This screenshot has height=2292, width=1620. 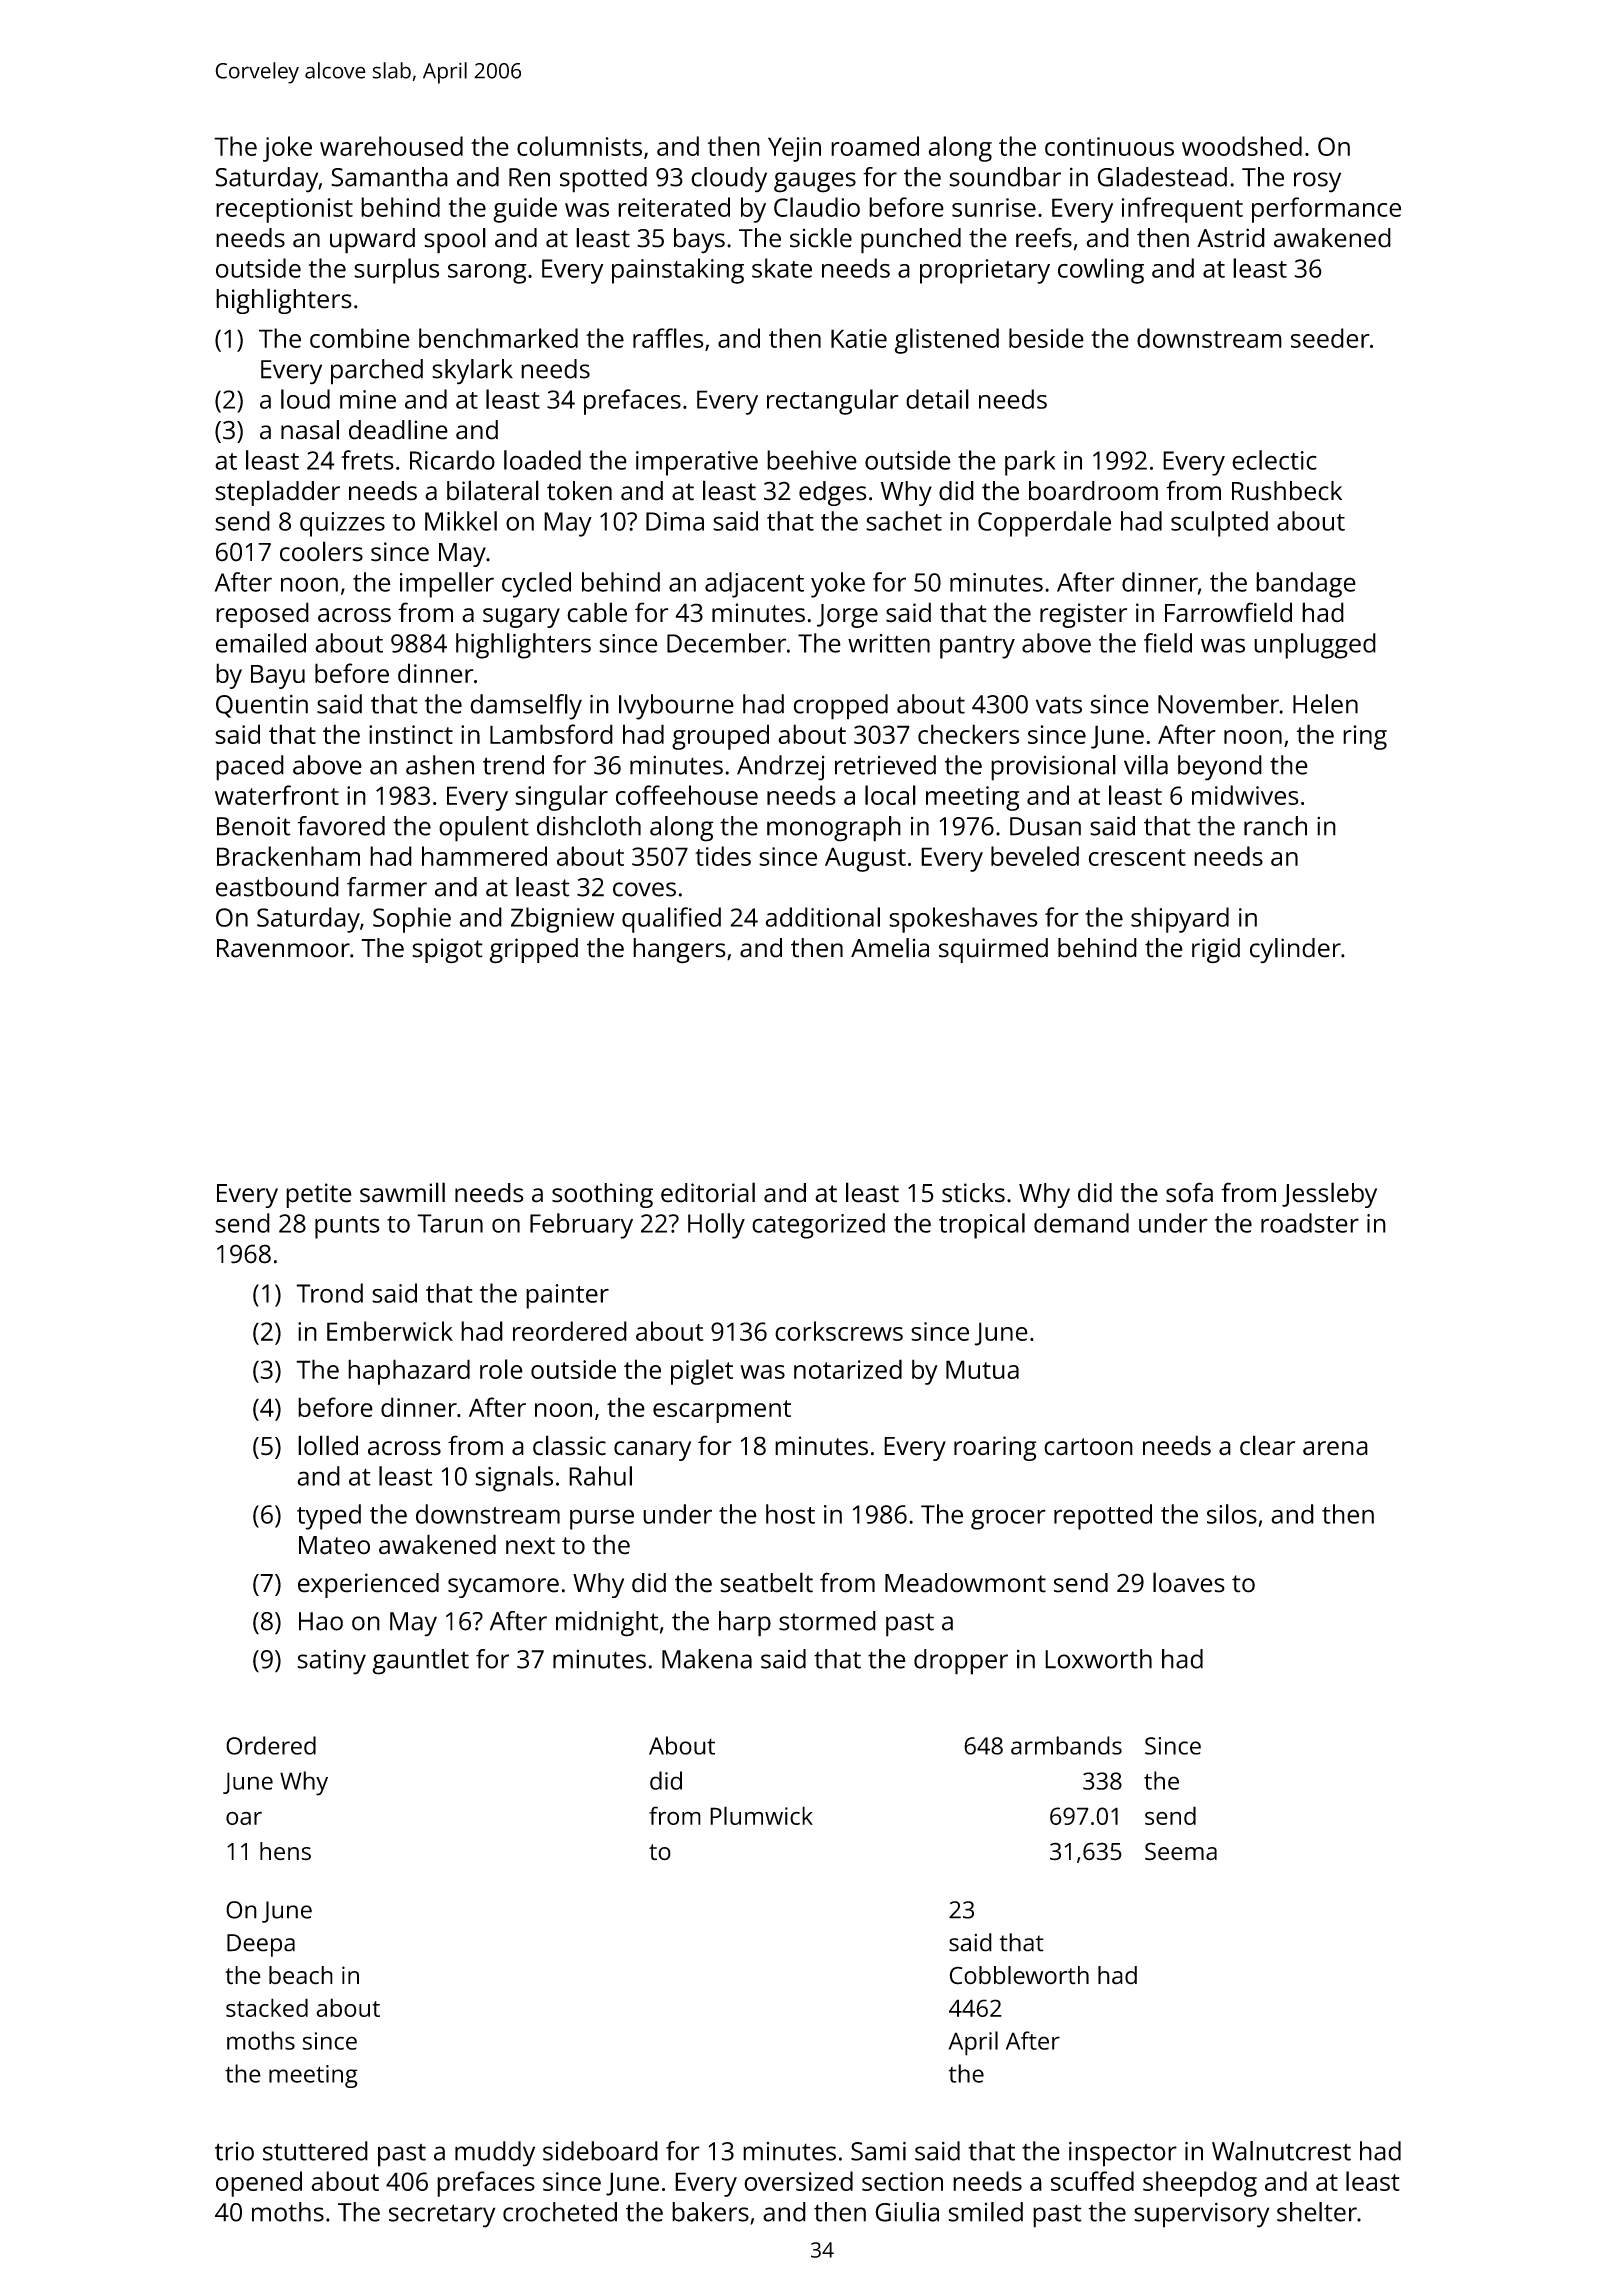 What do you see at coordinates (1330, 338) in the screenshot?
I see `seeder` at bounding box center [1330, 338].
